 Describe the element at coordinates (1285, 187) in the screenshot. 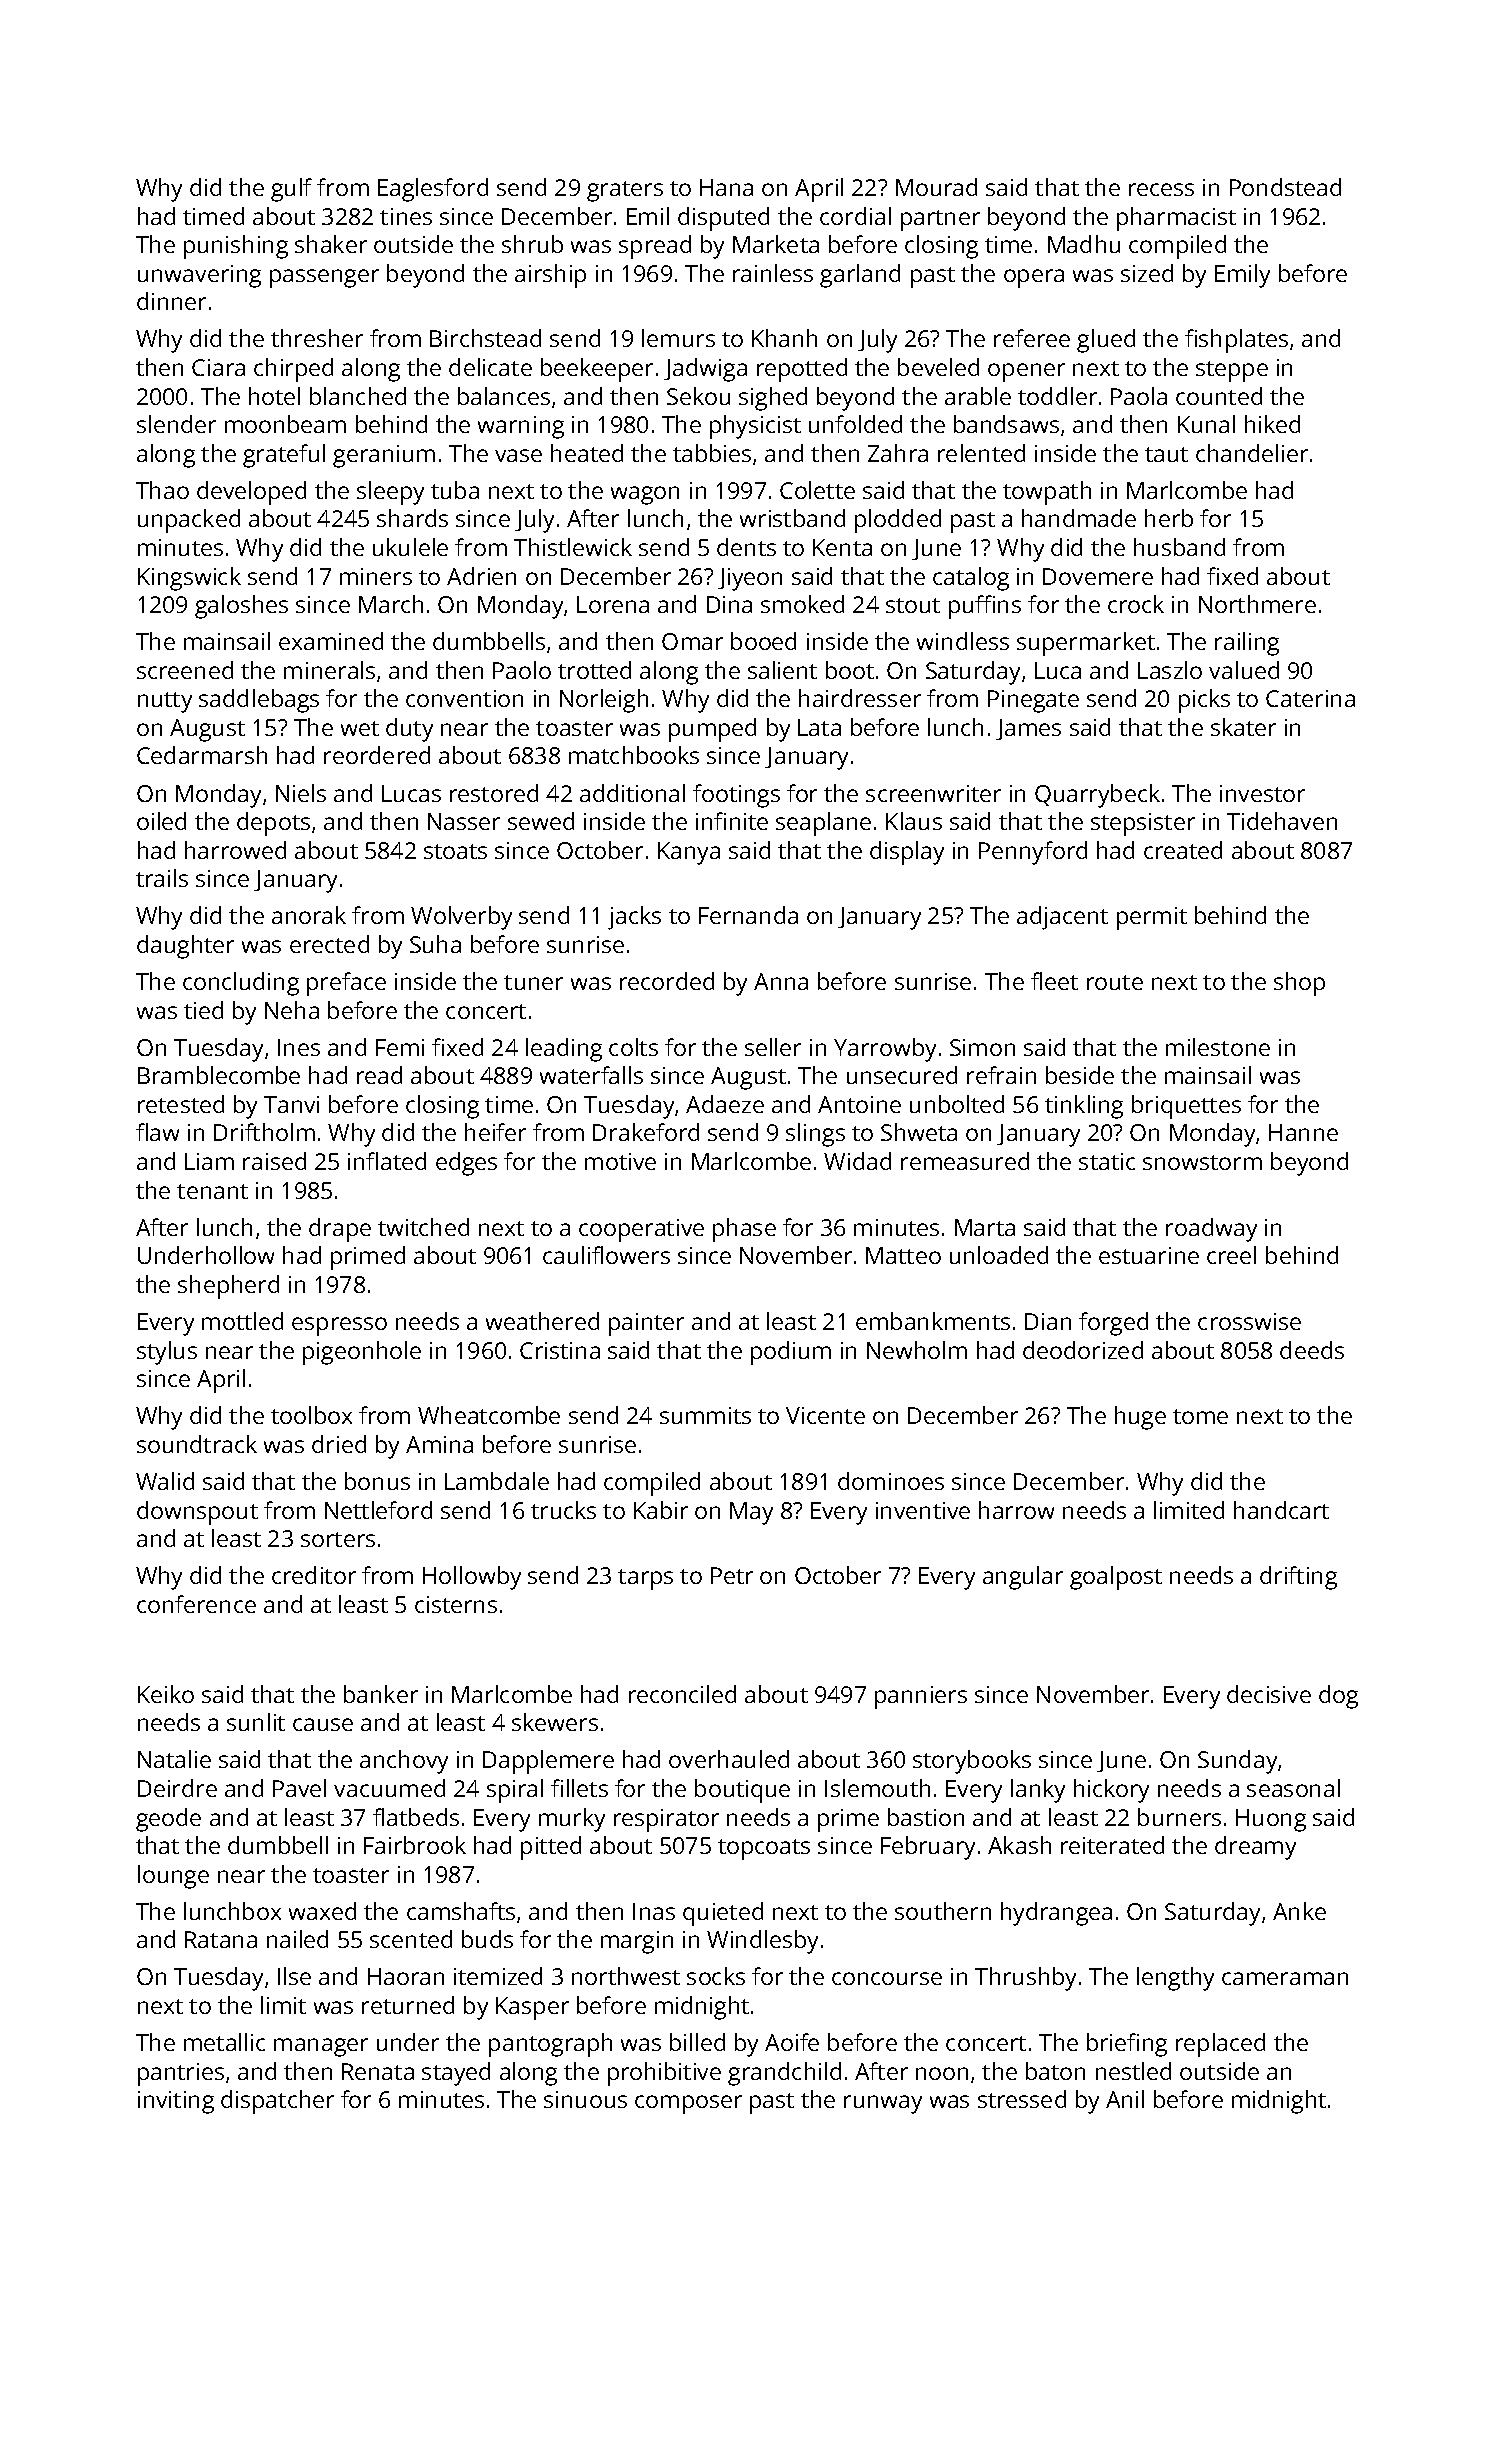

I see `Pondstead` at that location.
